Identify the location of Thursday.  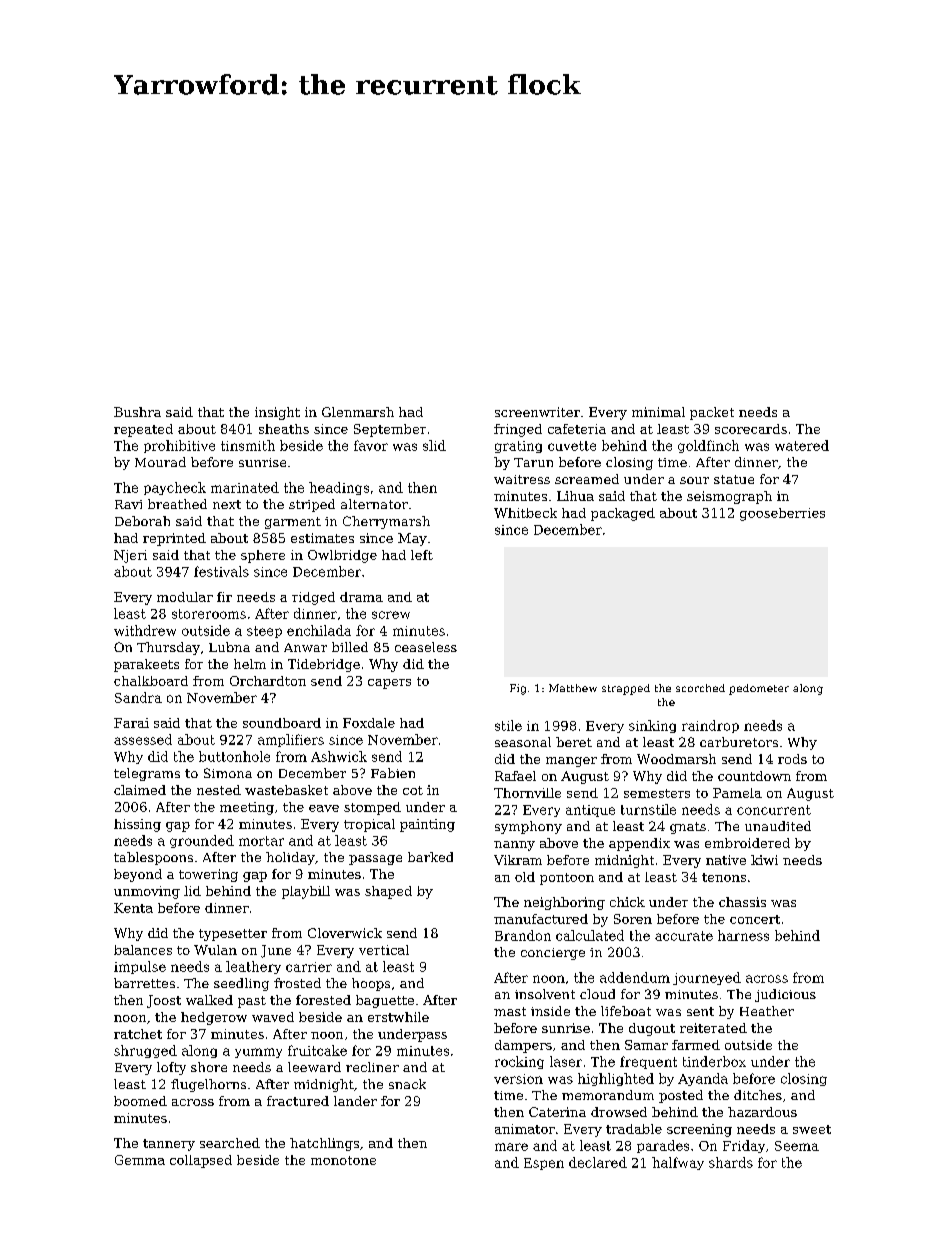
(168, 648).
